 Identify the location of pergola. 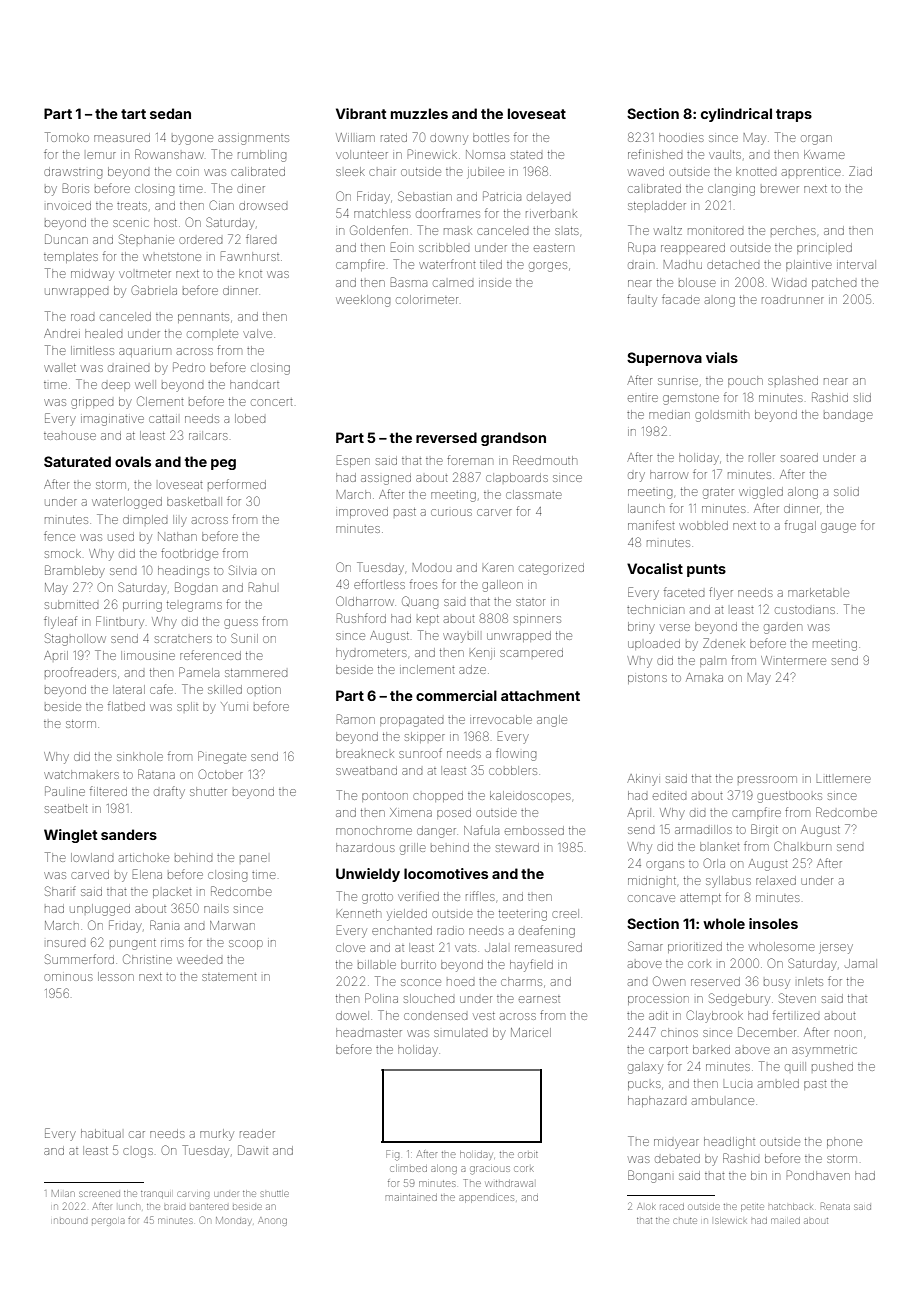
(108, 1222).
